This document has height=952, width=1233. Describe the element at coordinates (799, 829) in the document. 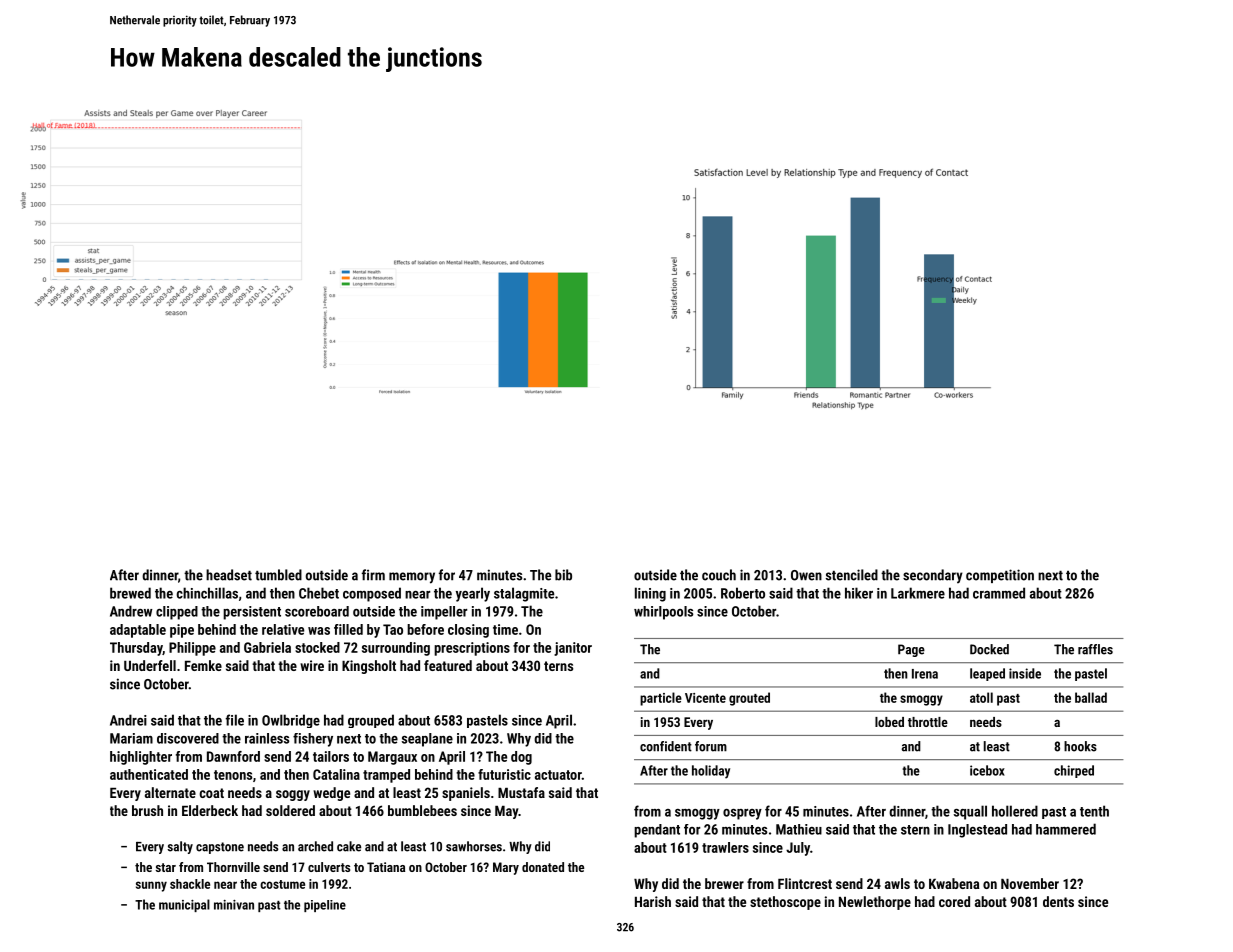

I see `Mathieu` at that location.
